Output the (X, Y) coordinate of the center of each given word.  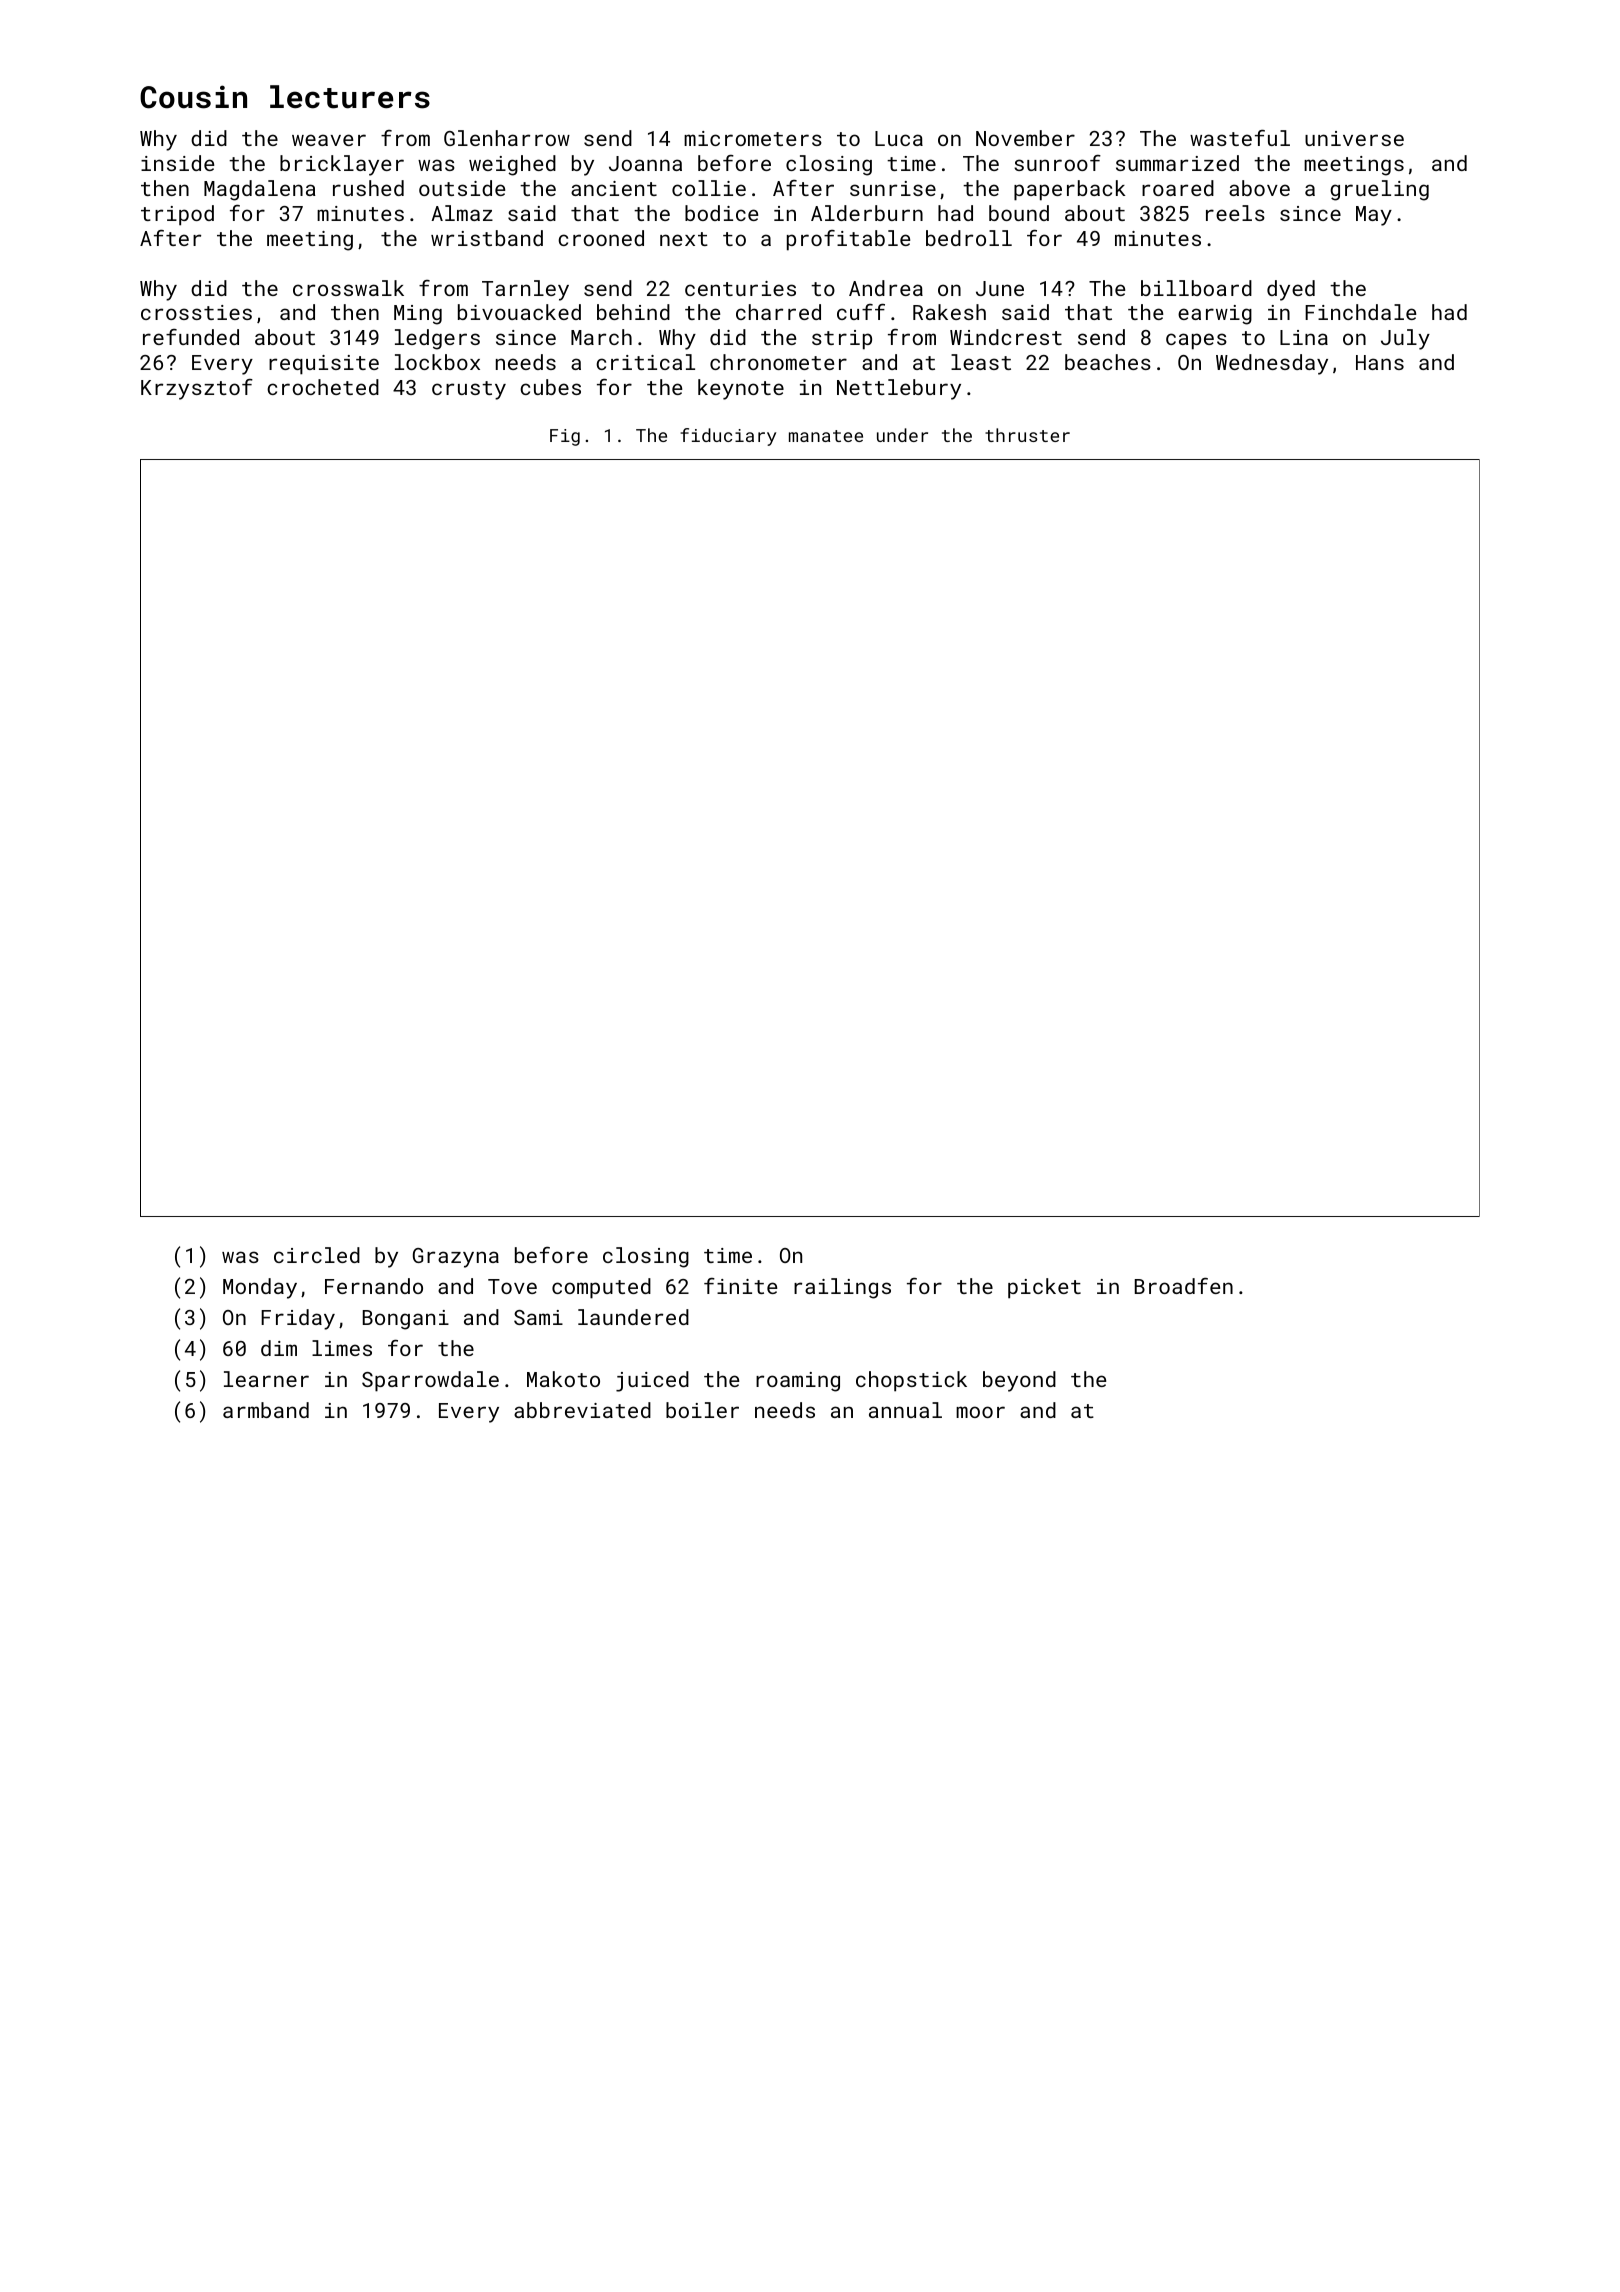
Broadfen (1184, 1286)
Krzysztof (197, 389)
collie (709, 188)
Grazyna (456, 1258)
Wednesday (1272, 364)
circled (317, 1255)
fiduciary (728, 437)
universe (1354, 138)
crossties (196, 312)
